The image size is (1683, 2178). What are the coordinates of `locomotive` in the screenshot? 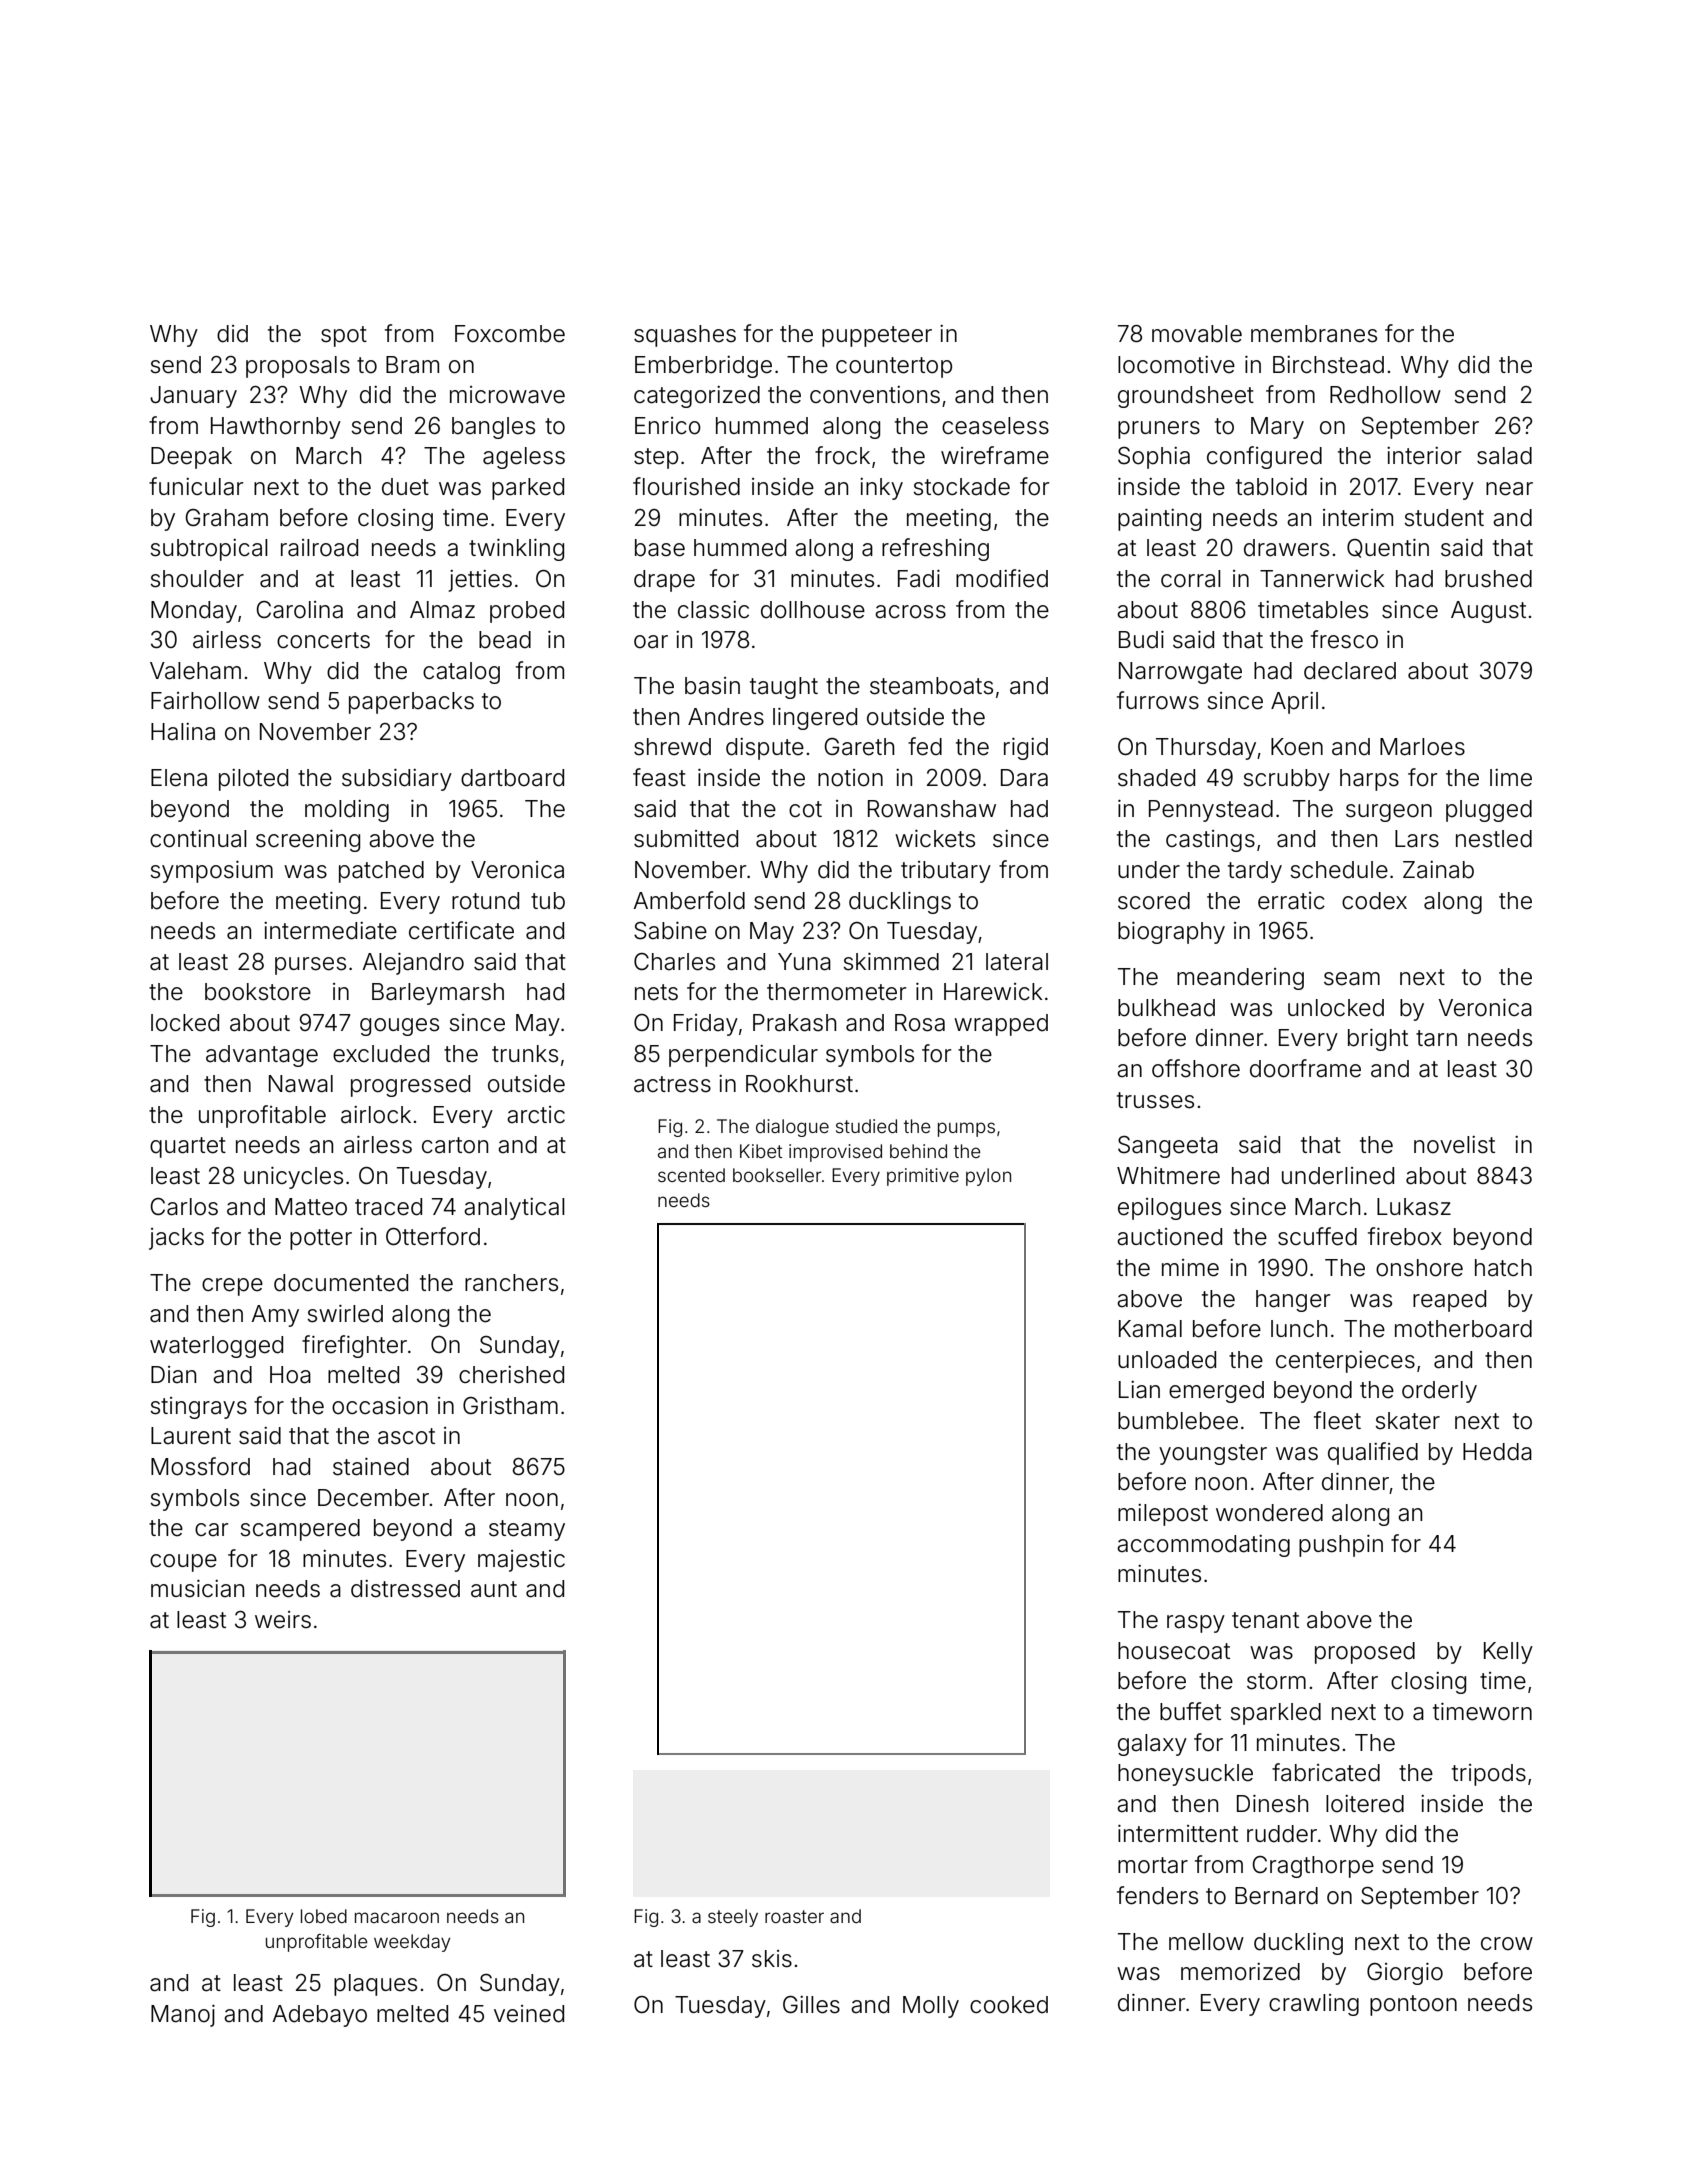 It's located at (1176, 365).
